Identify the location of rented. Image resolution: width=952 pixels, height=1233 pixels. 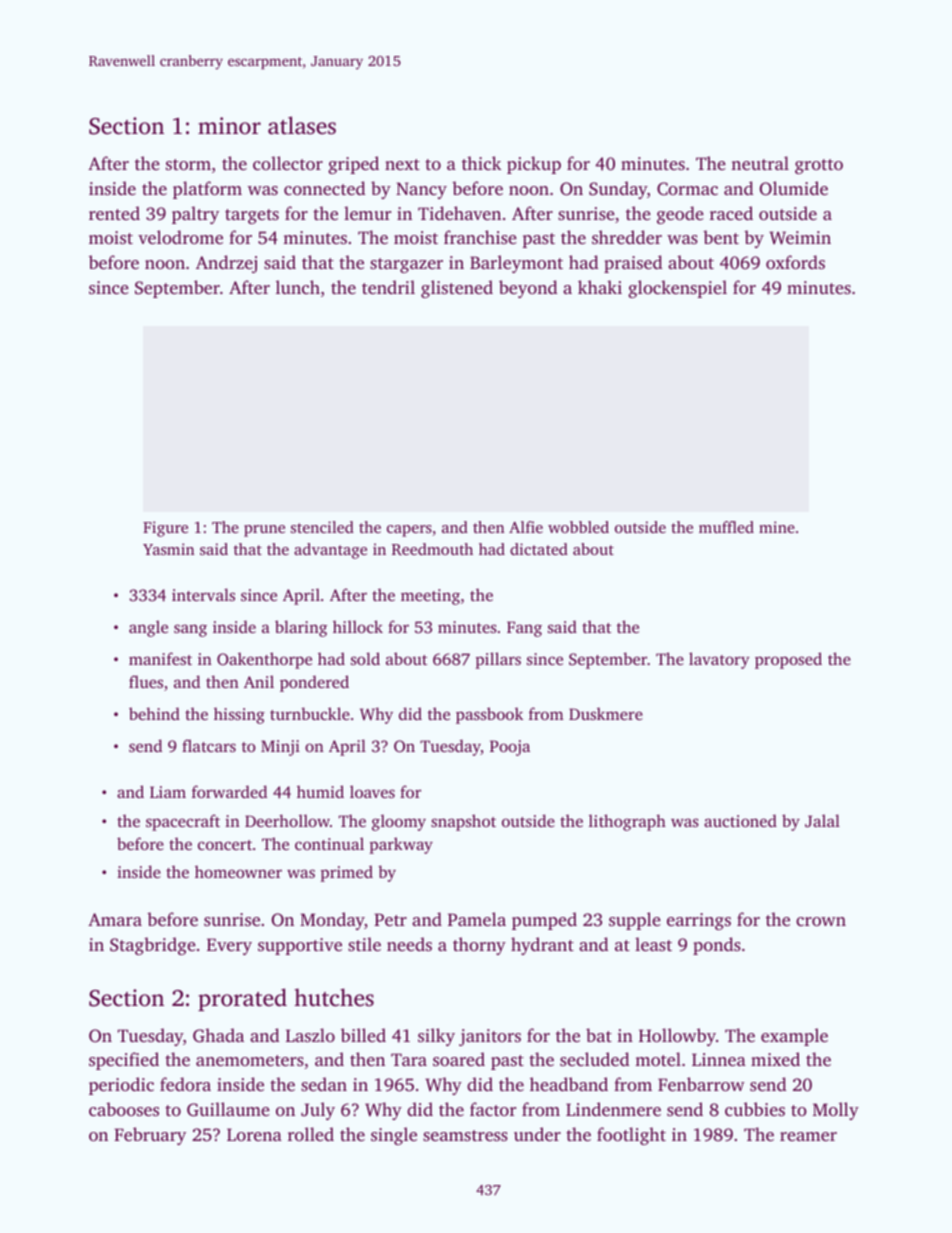
(114, 213).
